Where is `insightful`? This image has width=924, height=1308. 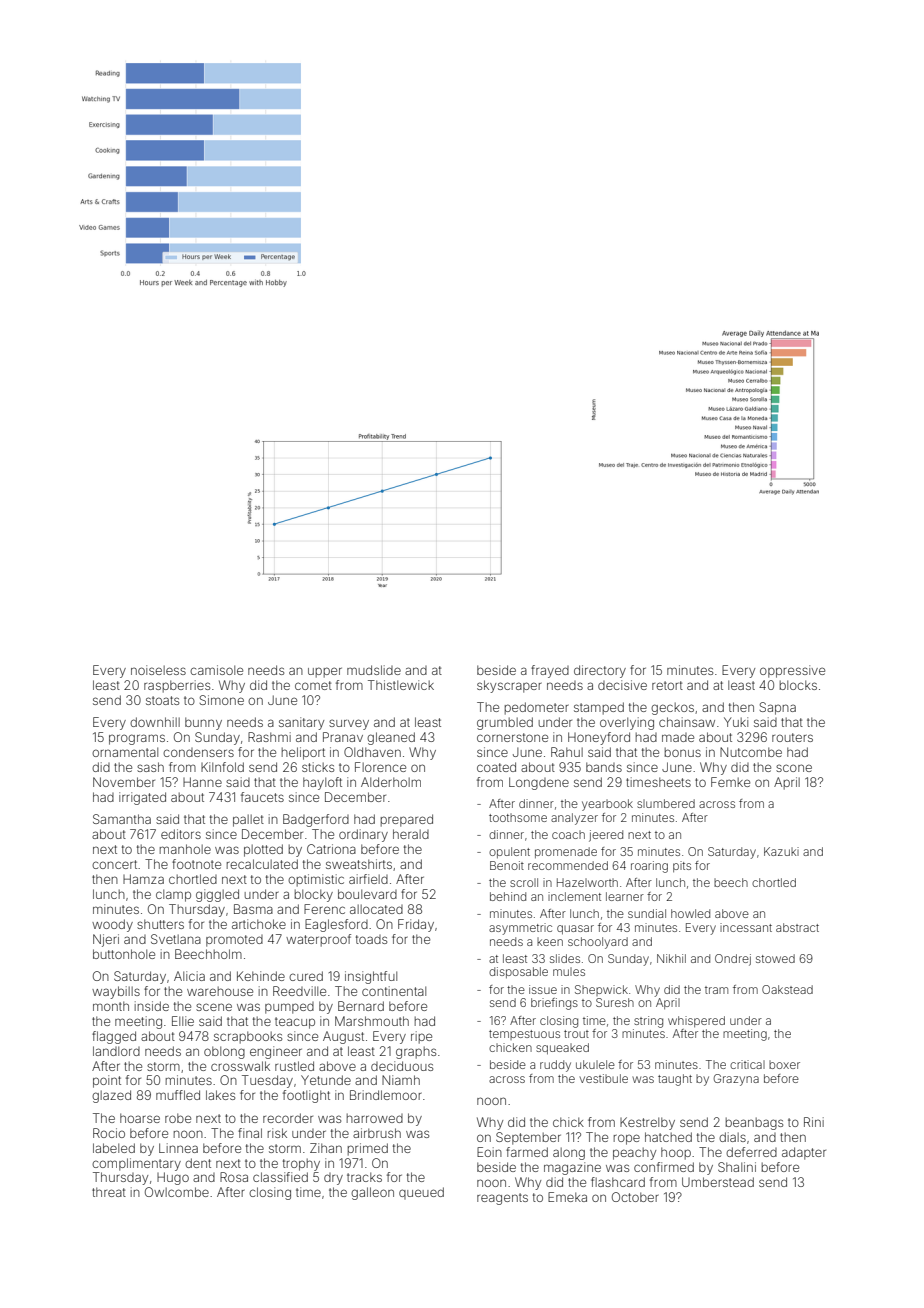
insightful is located at coordinates (371, 977).
